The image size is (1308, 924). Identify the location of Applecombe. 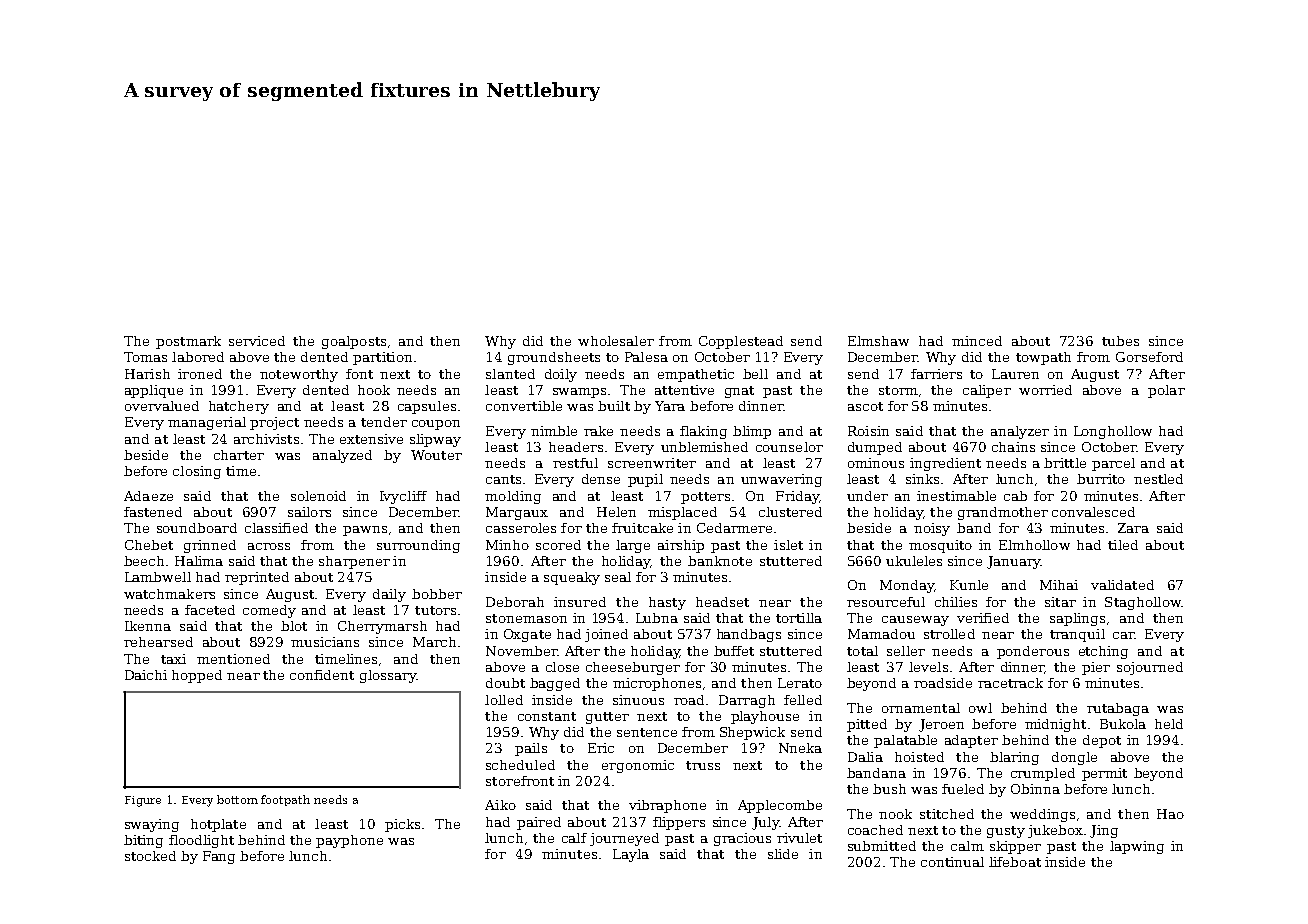
(780, 806).
